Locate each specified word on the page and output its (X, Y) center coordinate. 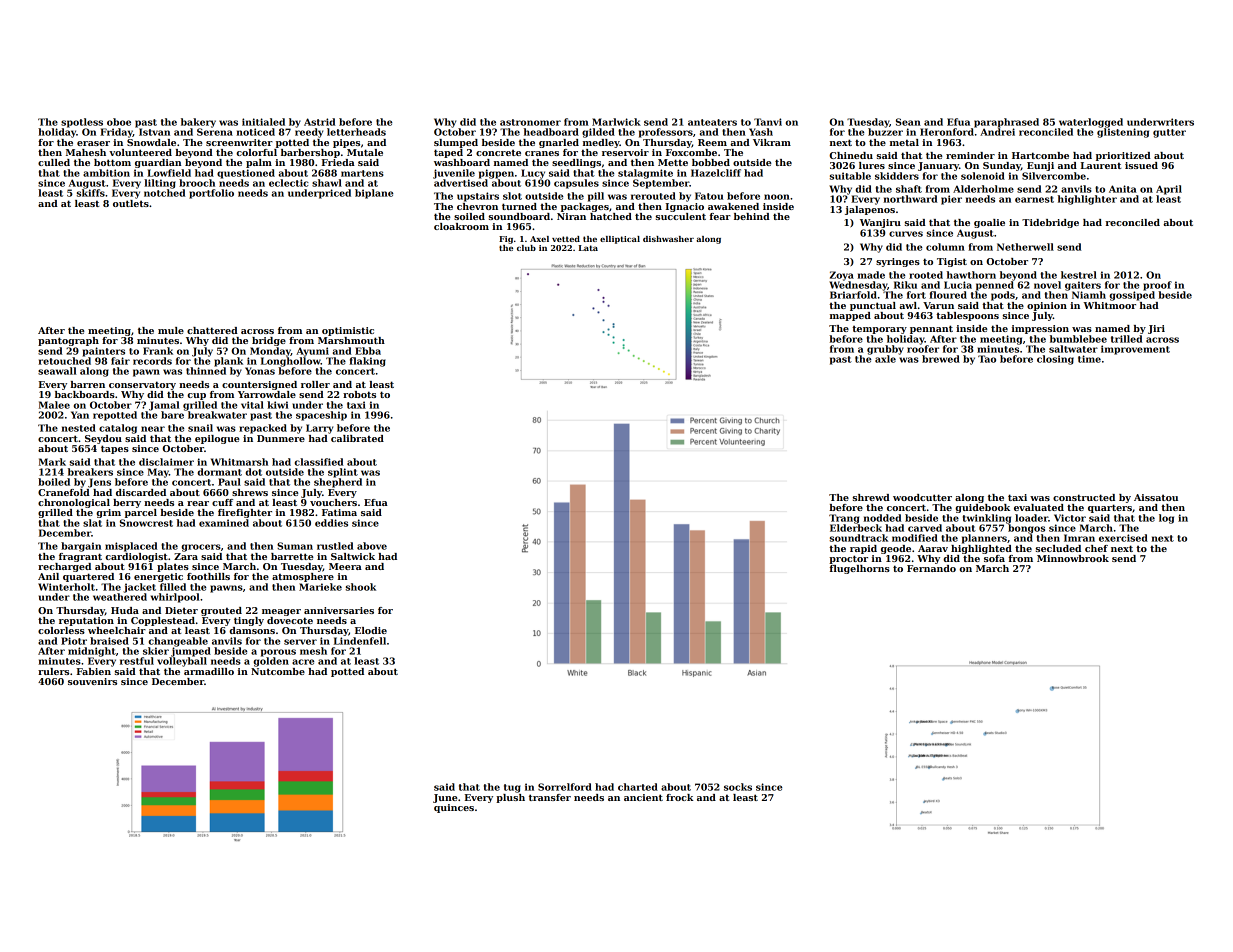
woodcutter (922, 497)
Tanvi (768, 122)
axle (885, 359)
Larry (319, 429)
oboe (119, 122)
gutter (1169, 133)
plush (510, 798)
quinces (454, 808)
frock (680, 797)
